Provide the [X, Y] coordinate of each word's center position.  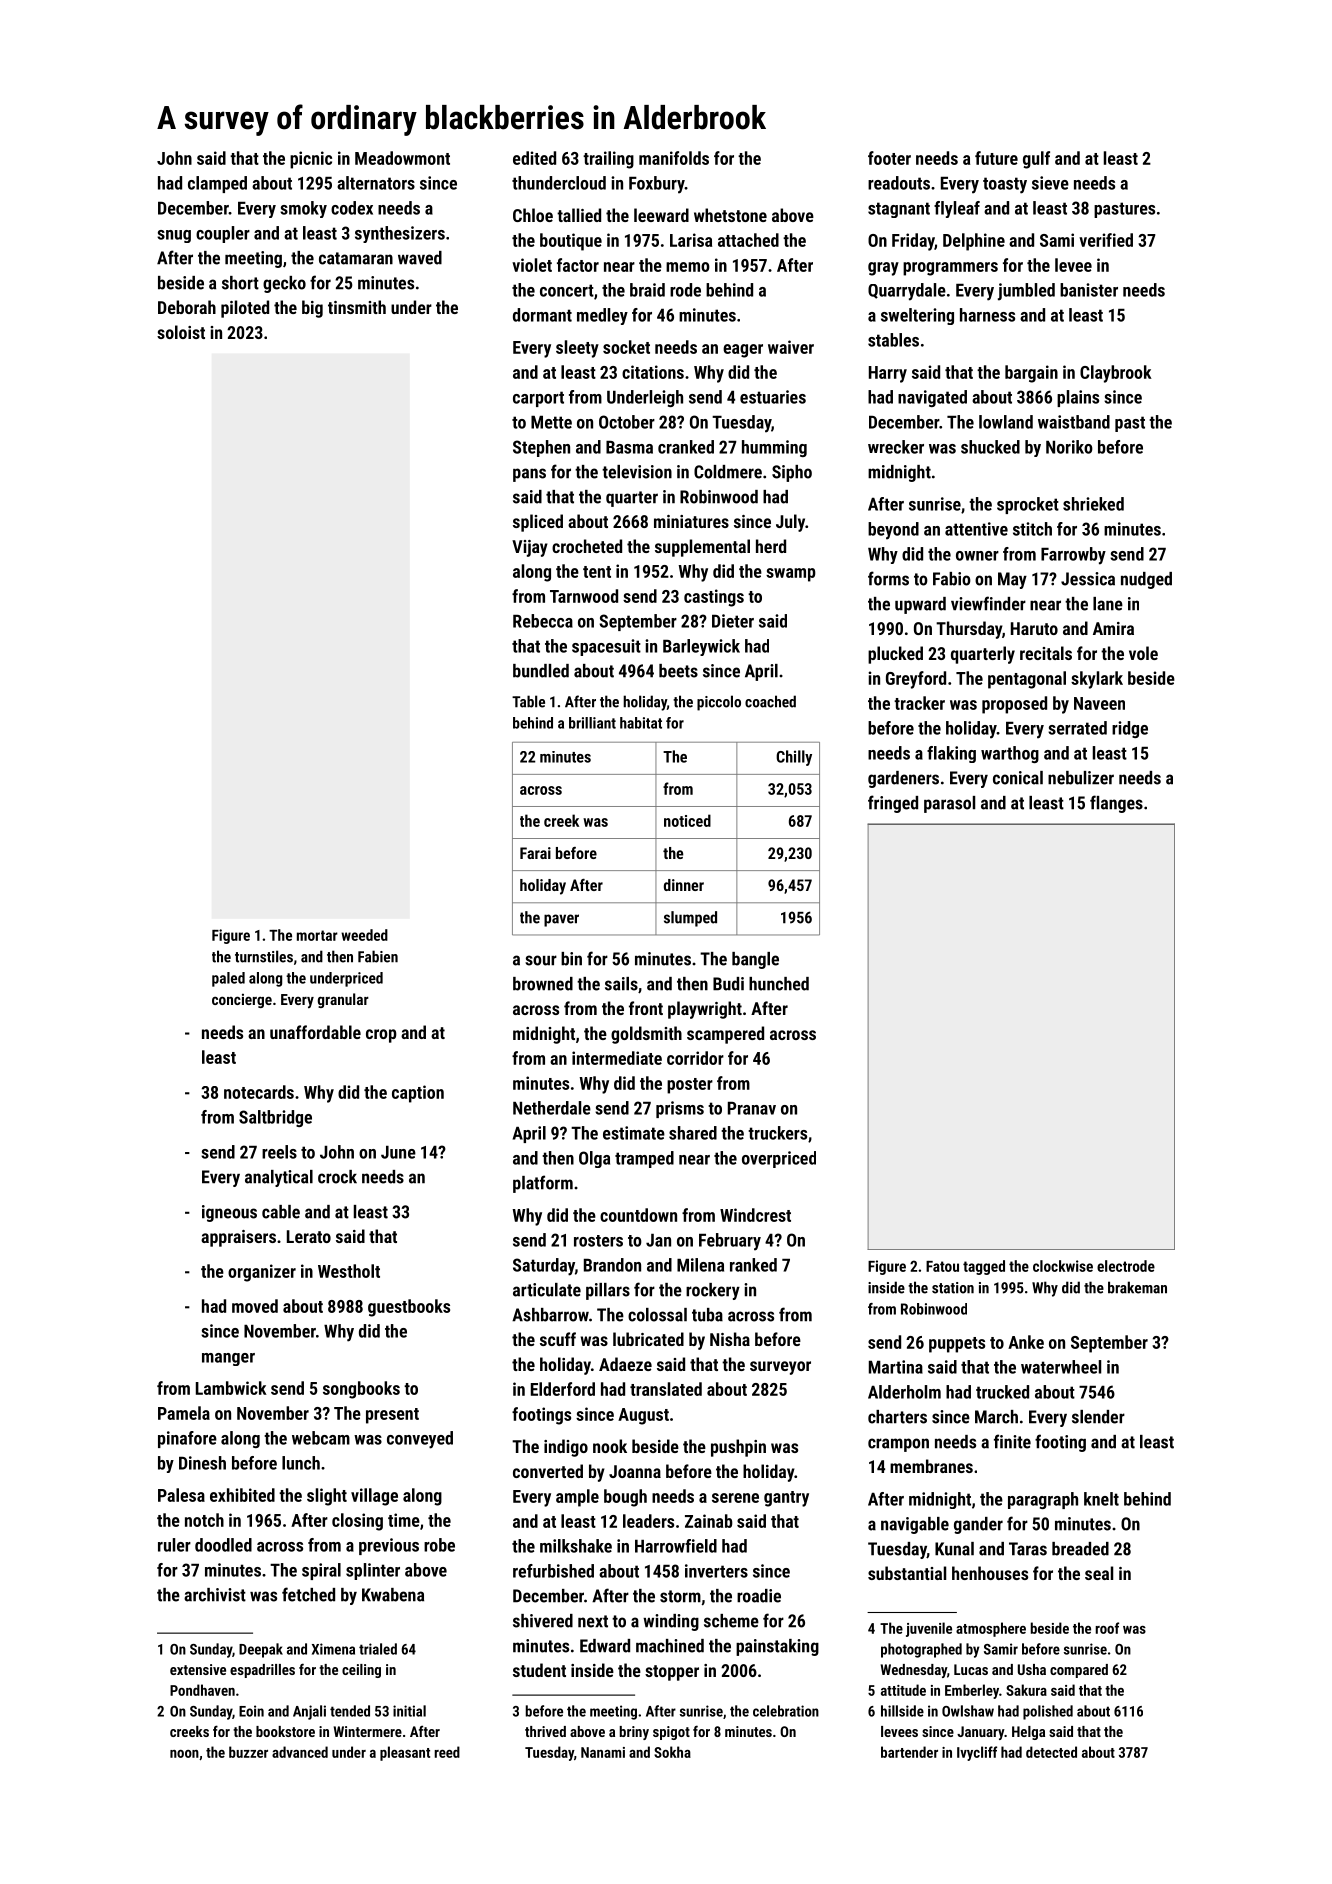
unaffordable [315, 1032]
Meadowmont [402, 158]
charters [897, 1417]
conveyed [420, 1440]
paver [561, 920]
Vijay [530, 548]
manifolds [674, 158]
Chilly [794, 758]
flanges [1116, 804]
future [996, 158]
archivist [215, 1595]
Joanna [635, 1471]
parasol [949, 804]
